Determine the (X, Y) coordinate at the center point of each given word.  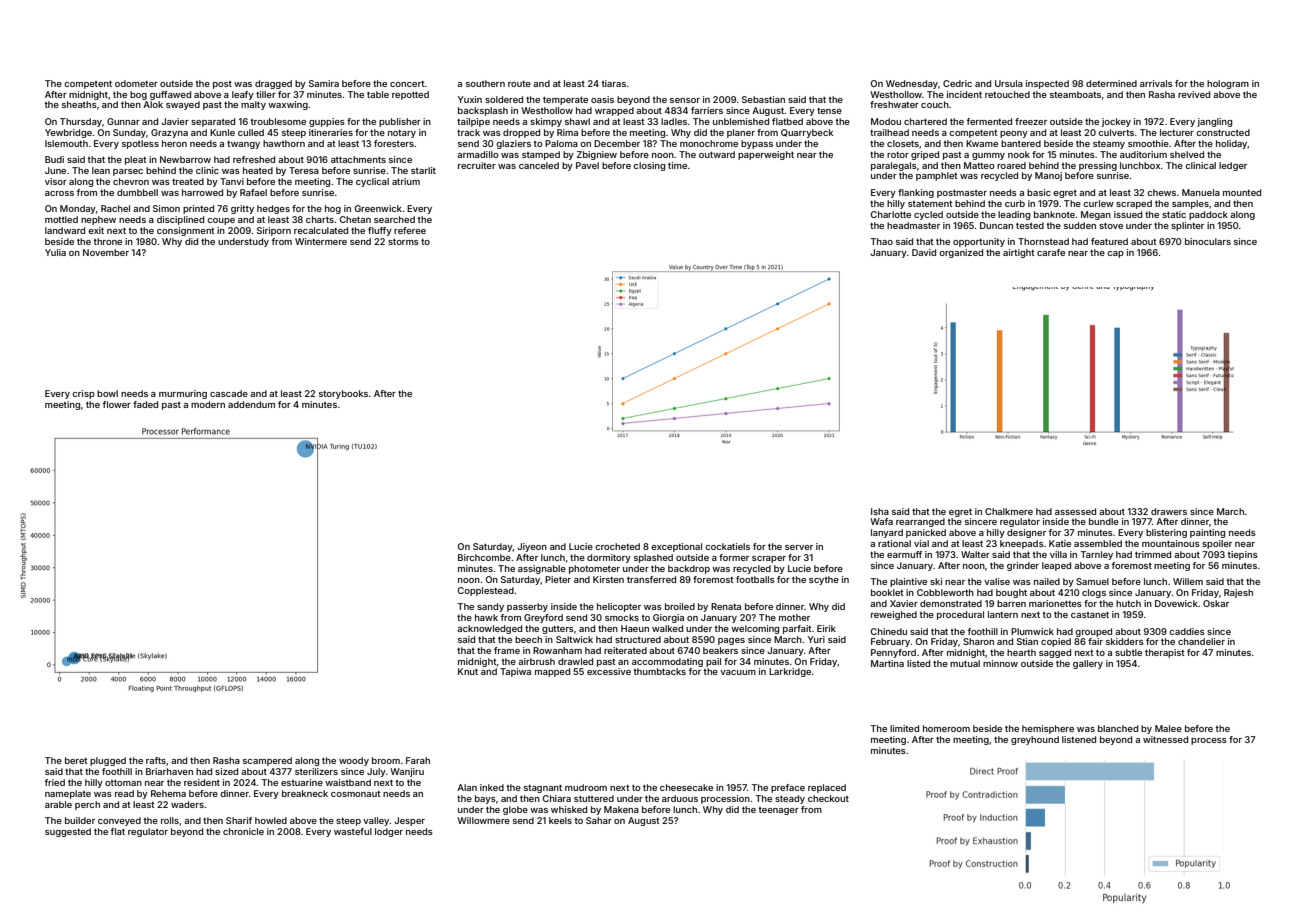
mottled (61, 219)
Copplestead (486, 591)
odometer (136, 83)
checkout (828, 798)
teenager (779, 811)
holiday (1232, 144)
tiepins (1243, 555)
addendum (251, 404)
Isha (880, 511)
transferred (651, 579)
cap (1115, 254)
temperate (565, 101)
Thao (881, 241)
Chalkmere (1009, 511)
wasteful (353, 831)
